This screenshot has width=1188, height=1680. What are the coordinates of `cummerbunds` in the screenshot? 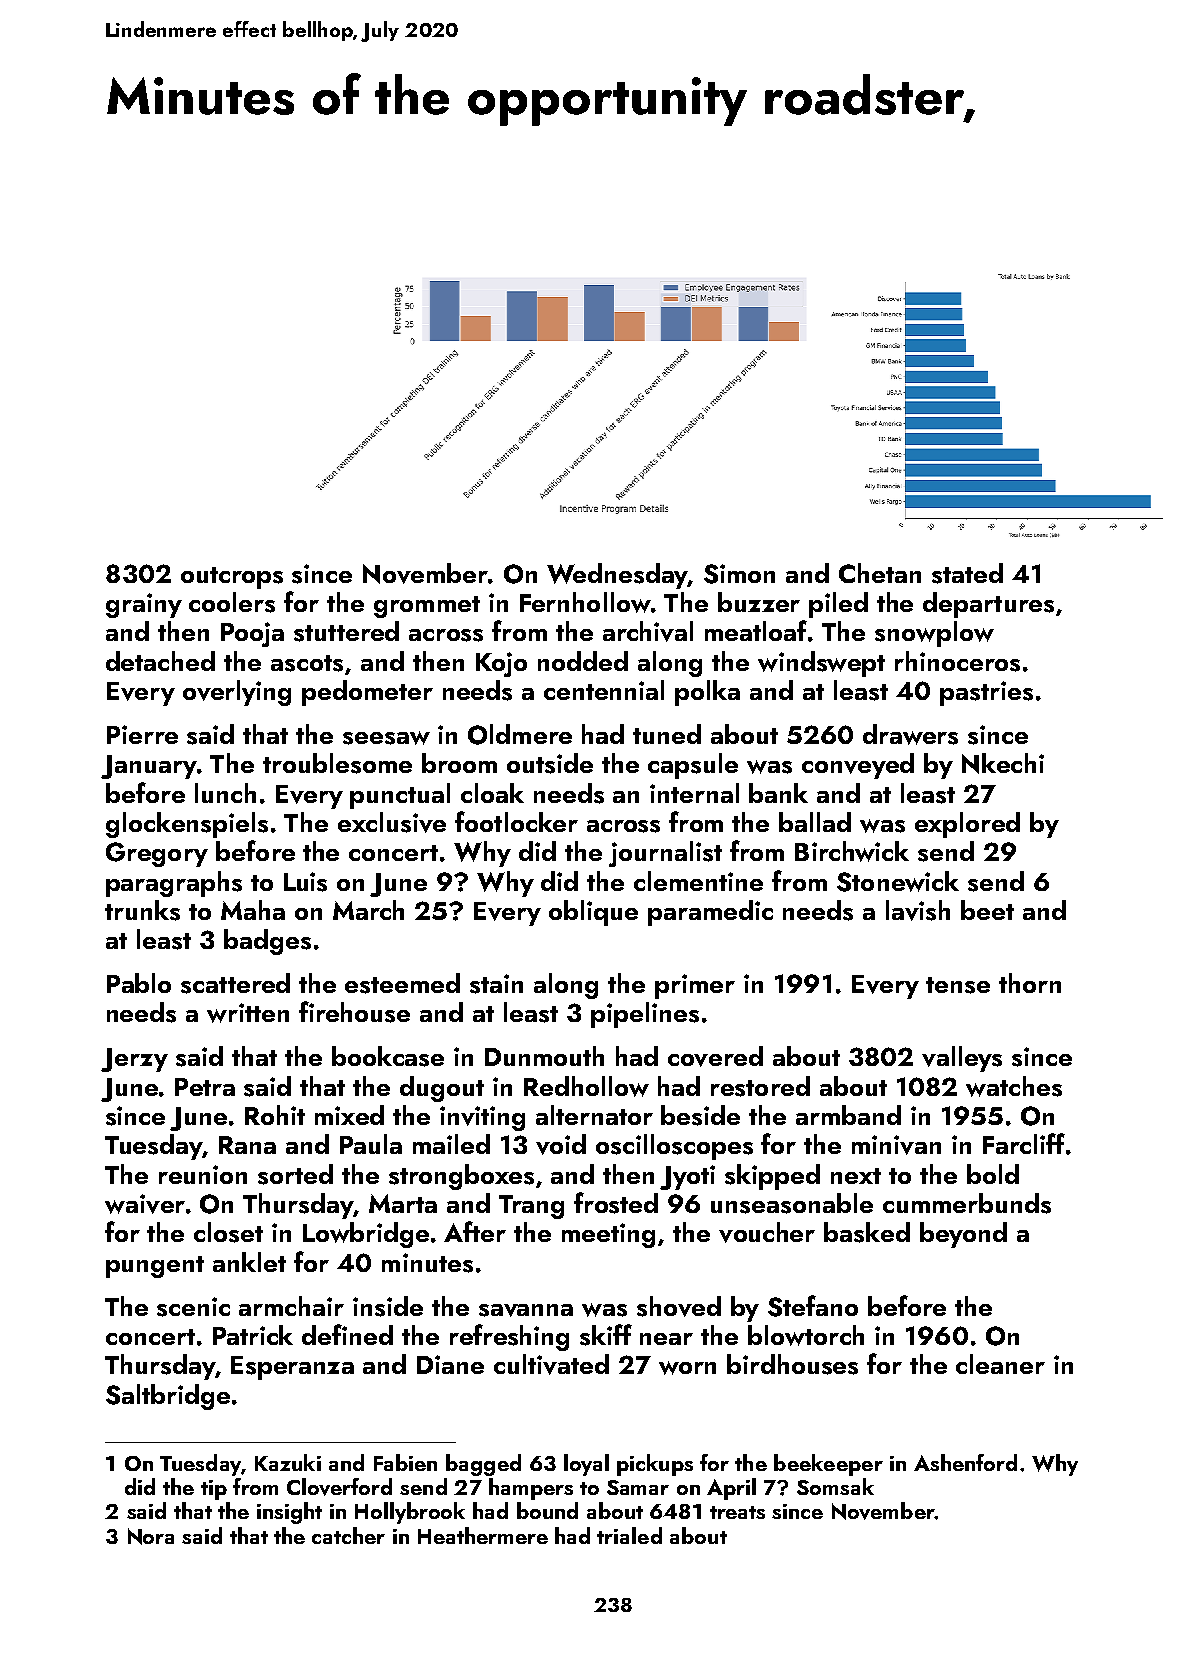 It's located at (967, 1203).
